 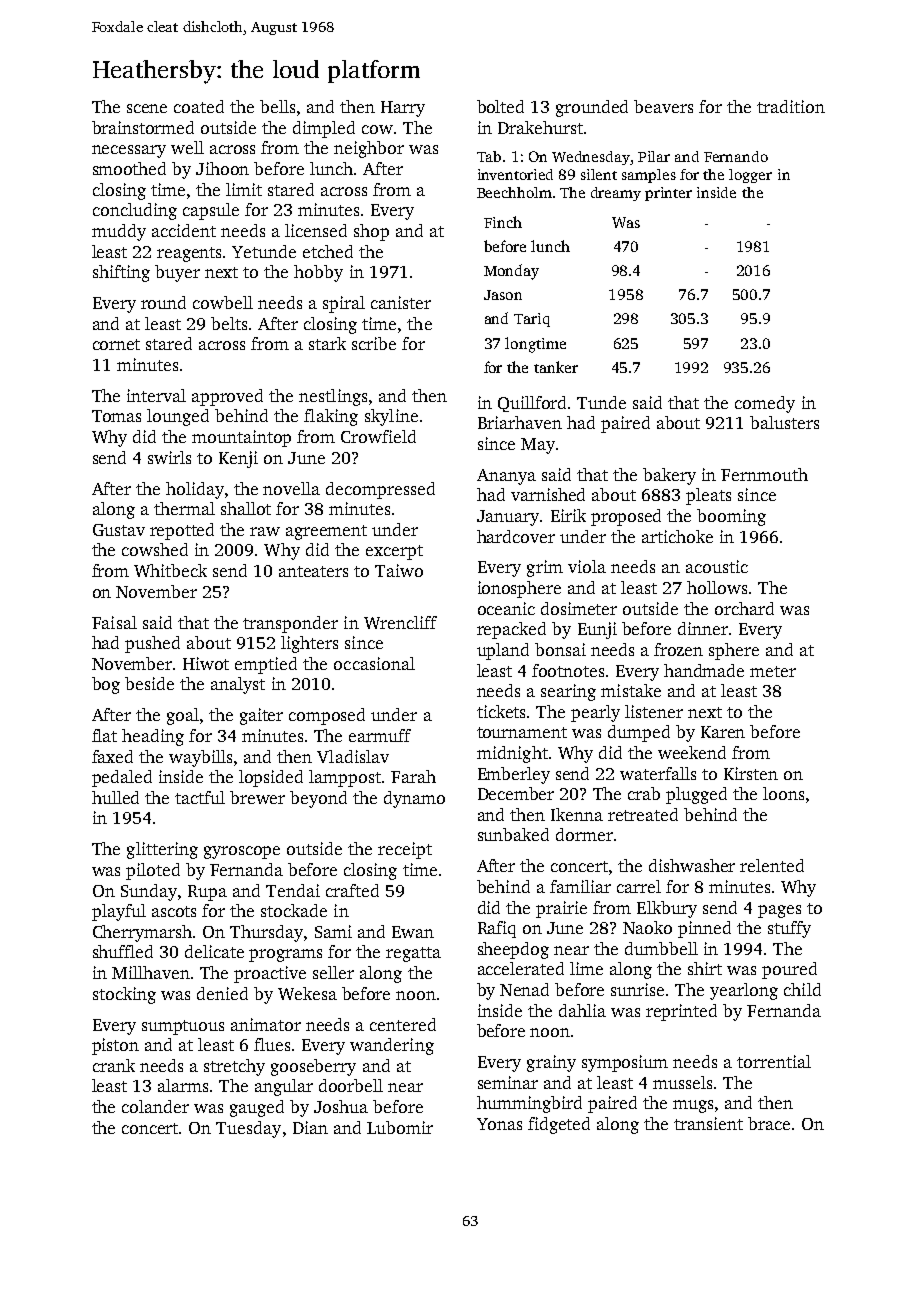 I want to click on yearlong, so click(x=744, y=991).
